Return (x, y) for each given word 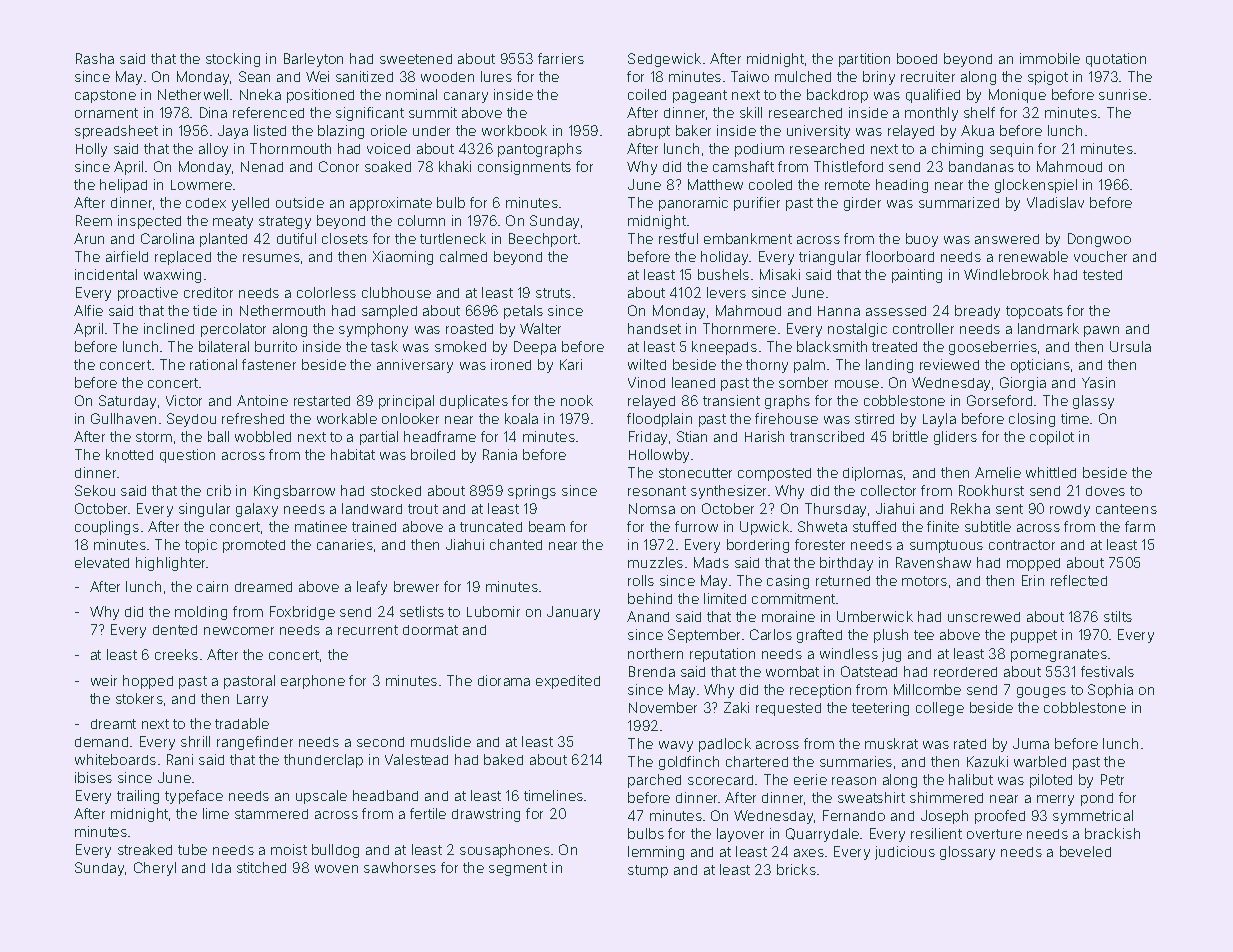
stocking (233, 60)
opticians (1040, 366)
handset (654, 328)
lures (496, 76)
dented (175, 630)
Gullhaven (123, 418)
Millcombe (927, 689)
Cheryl (155, 869)
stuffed (874, 526)
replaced (183, 258)
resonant (657, 491)
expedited (568, 682)
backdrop (837, 96)
